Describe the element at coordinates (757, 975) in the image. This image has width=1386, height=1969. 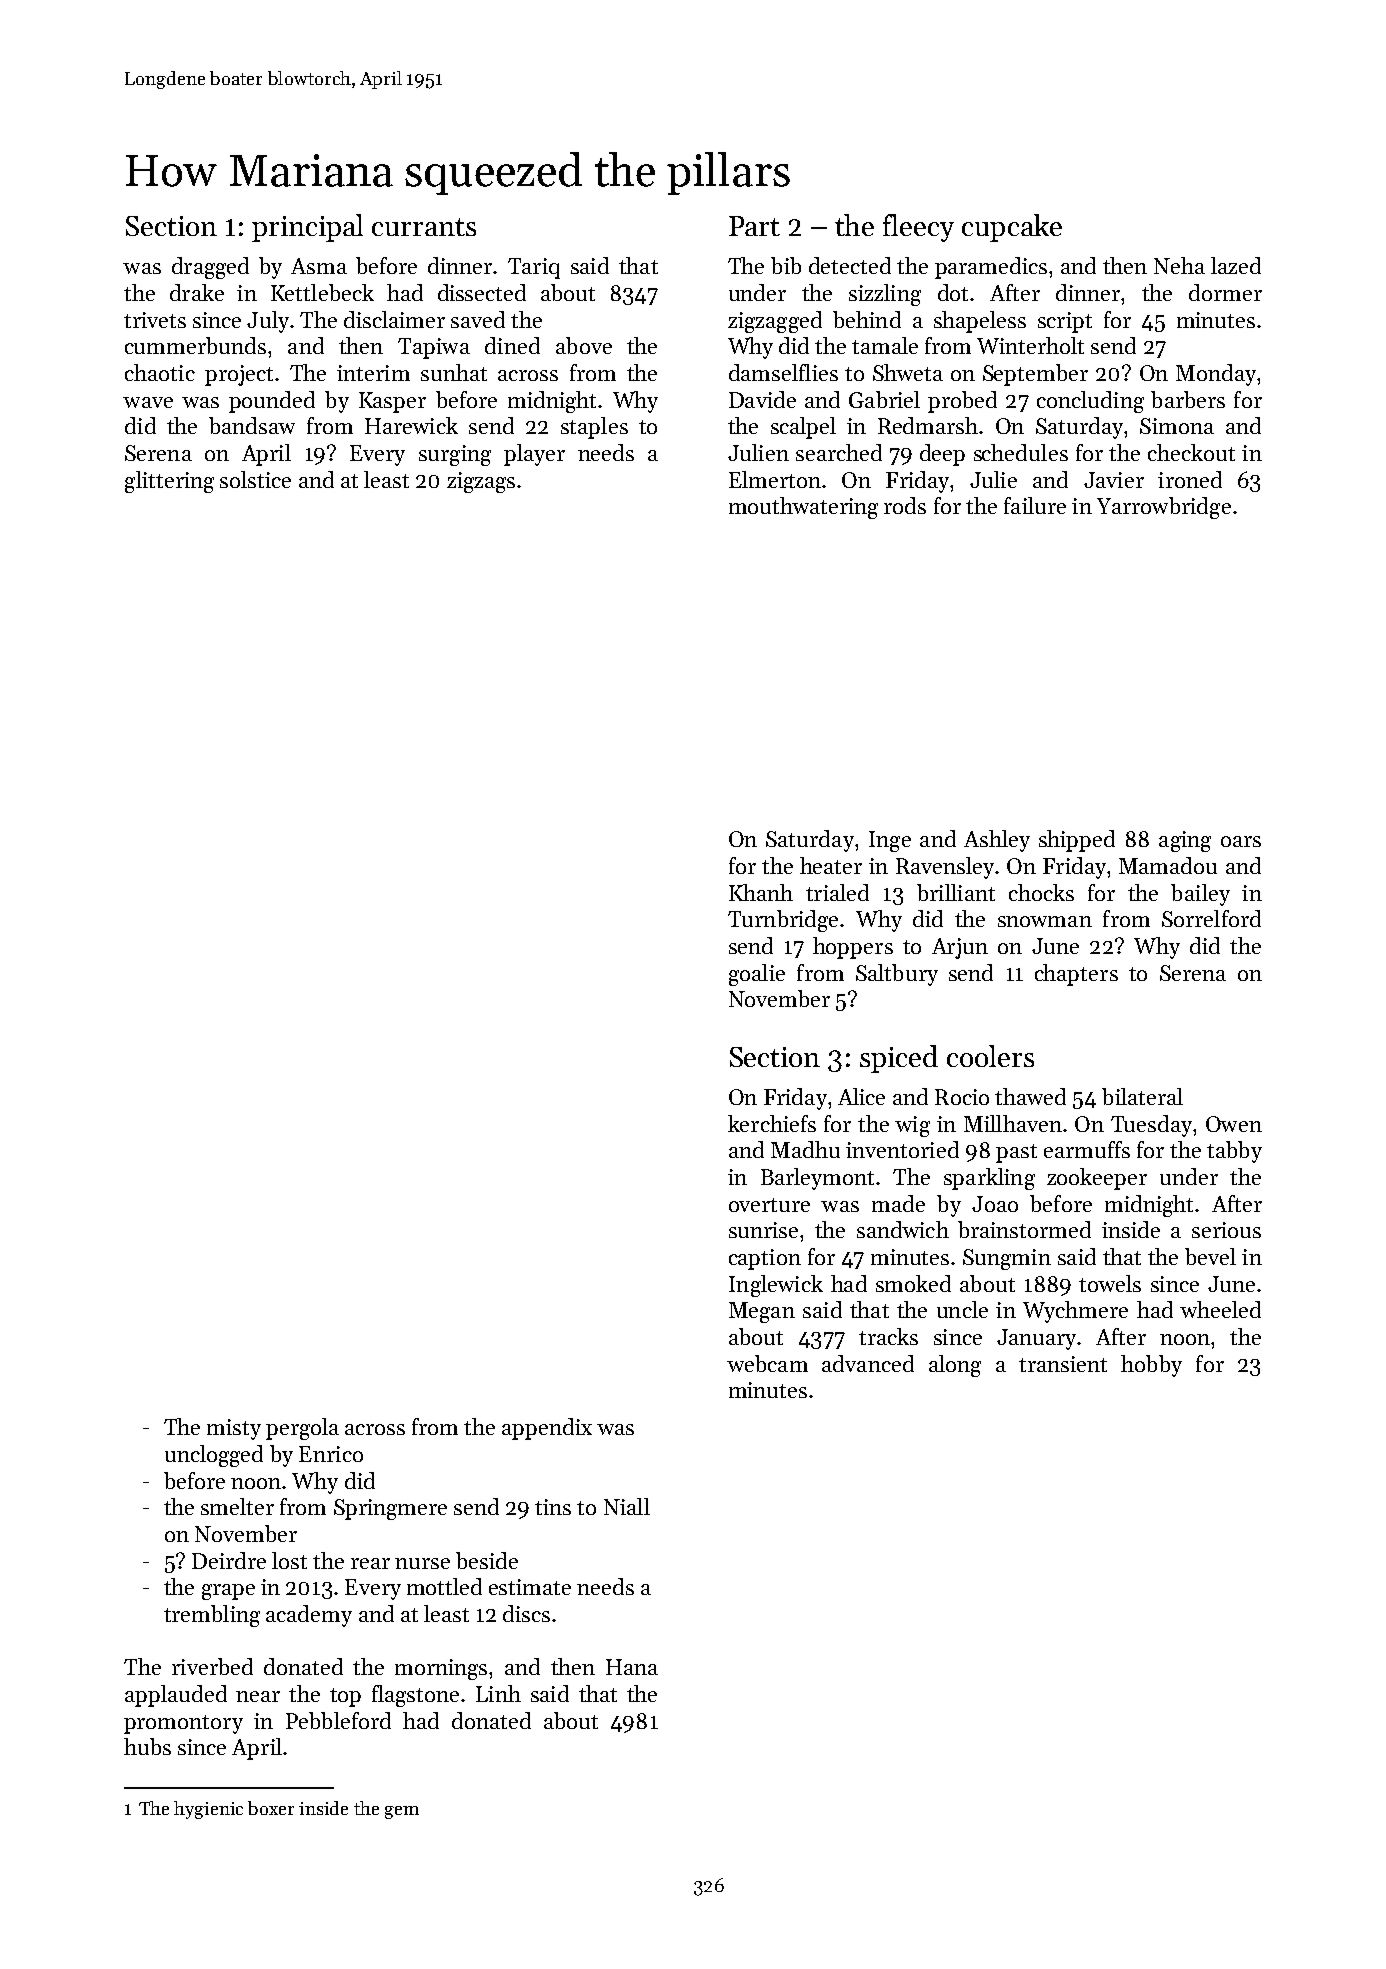
I see `goalie` at that location.
